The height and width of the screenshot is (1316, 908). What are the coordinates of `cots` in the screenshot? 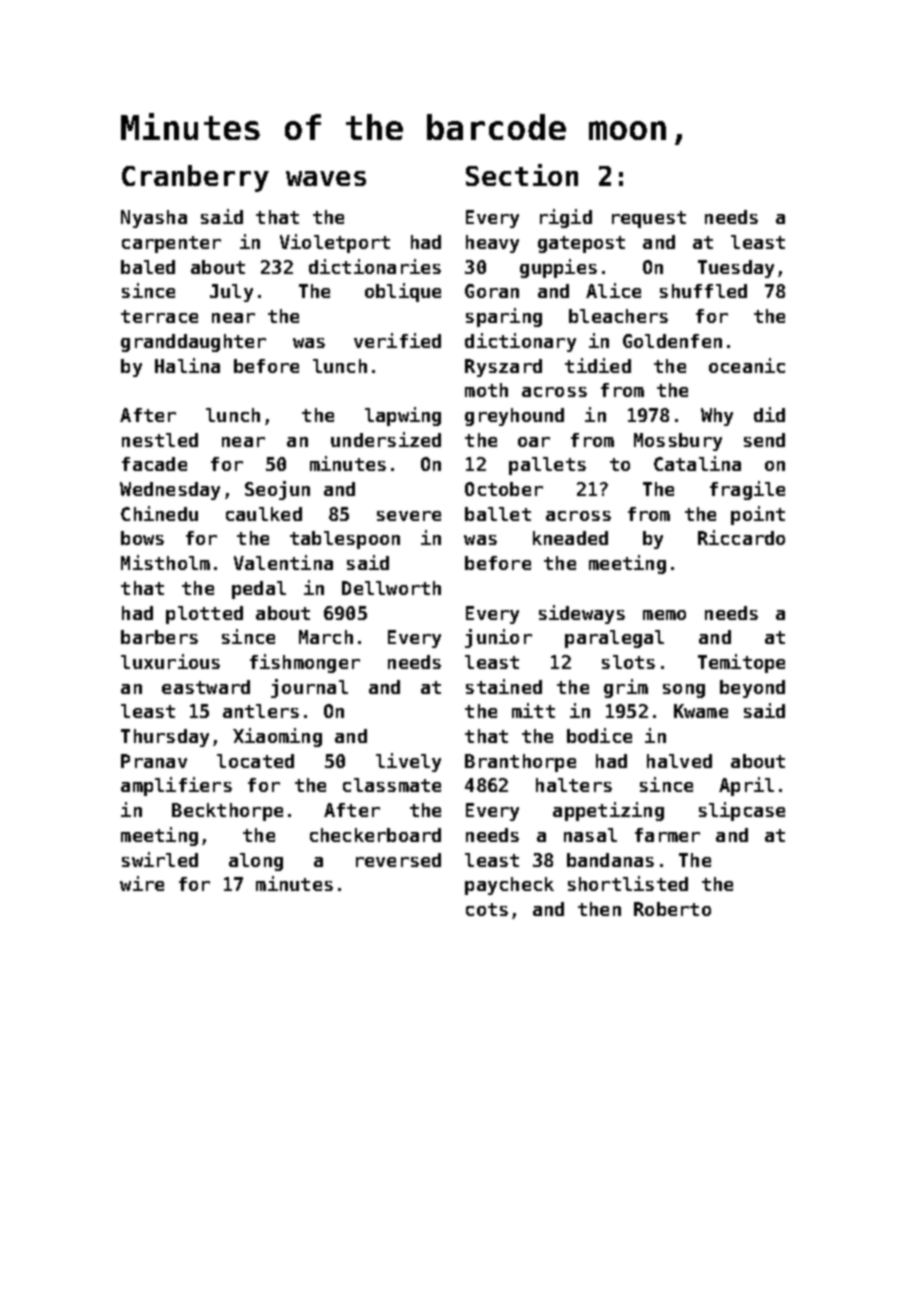 It's located at (487, 909).
